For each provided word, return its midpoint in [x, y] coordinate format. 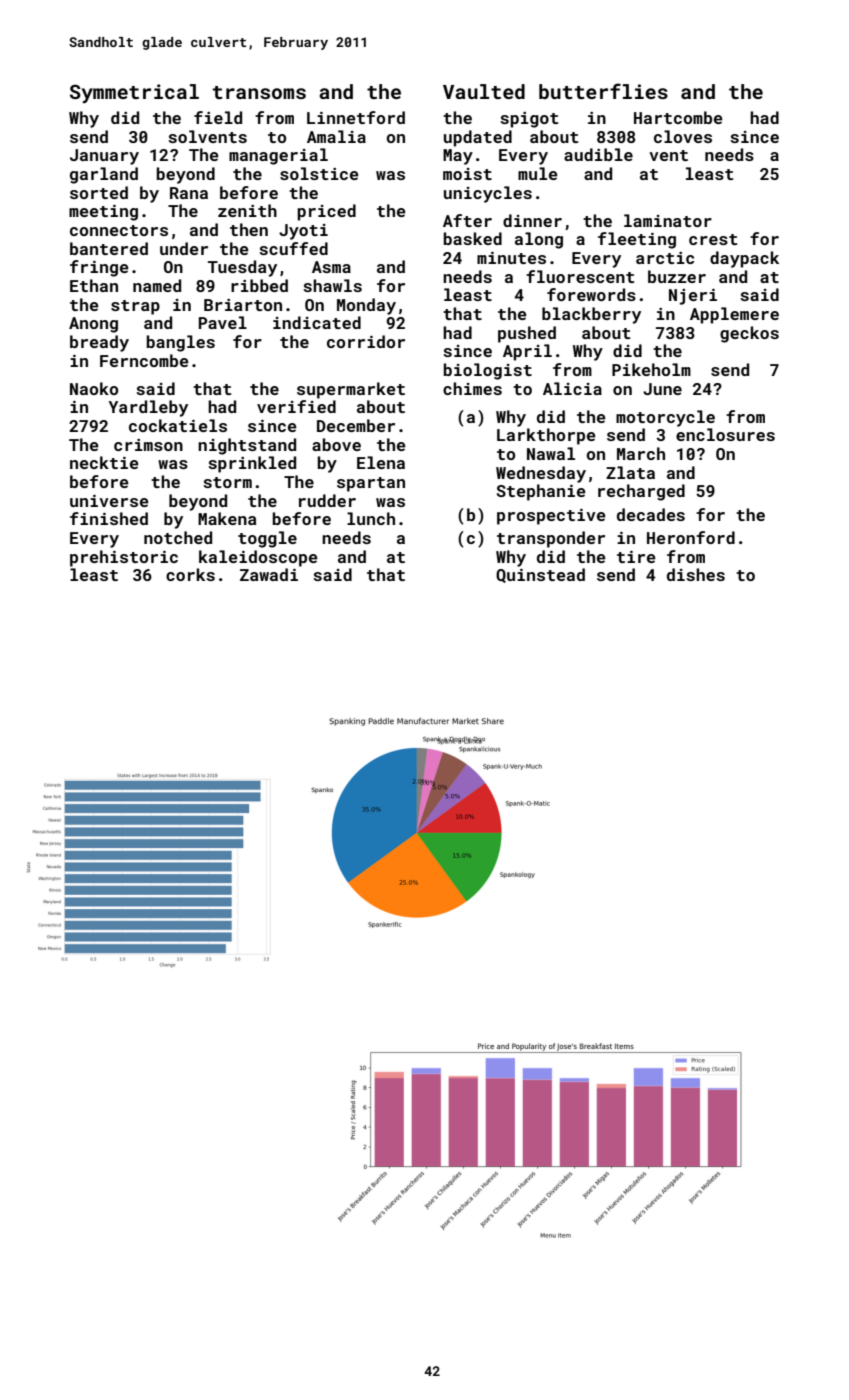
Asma [331, 267]
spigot [529, 120]
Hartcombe [678, 117]
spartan [371, 484]
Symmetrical [134, 93]
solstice [319, 173]
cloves [683, 136]
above [336, 444]
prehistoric [124, 558]
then [249, 229]
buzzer [677, 276]
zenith [247, 210]
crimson [148, 445]
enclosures [725, 434]
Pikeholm [651, 369]
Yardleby [148, 408]
